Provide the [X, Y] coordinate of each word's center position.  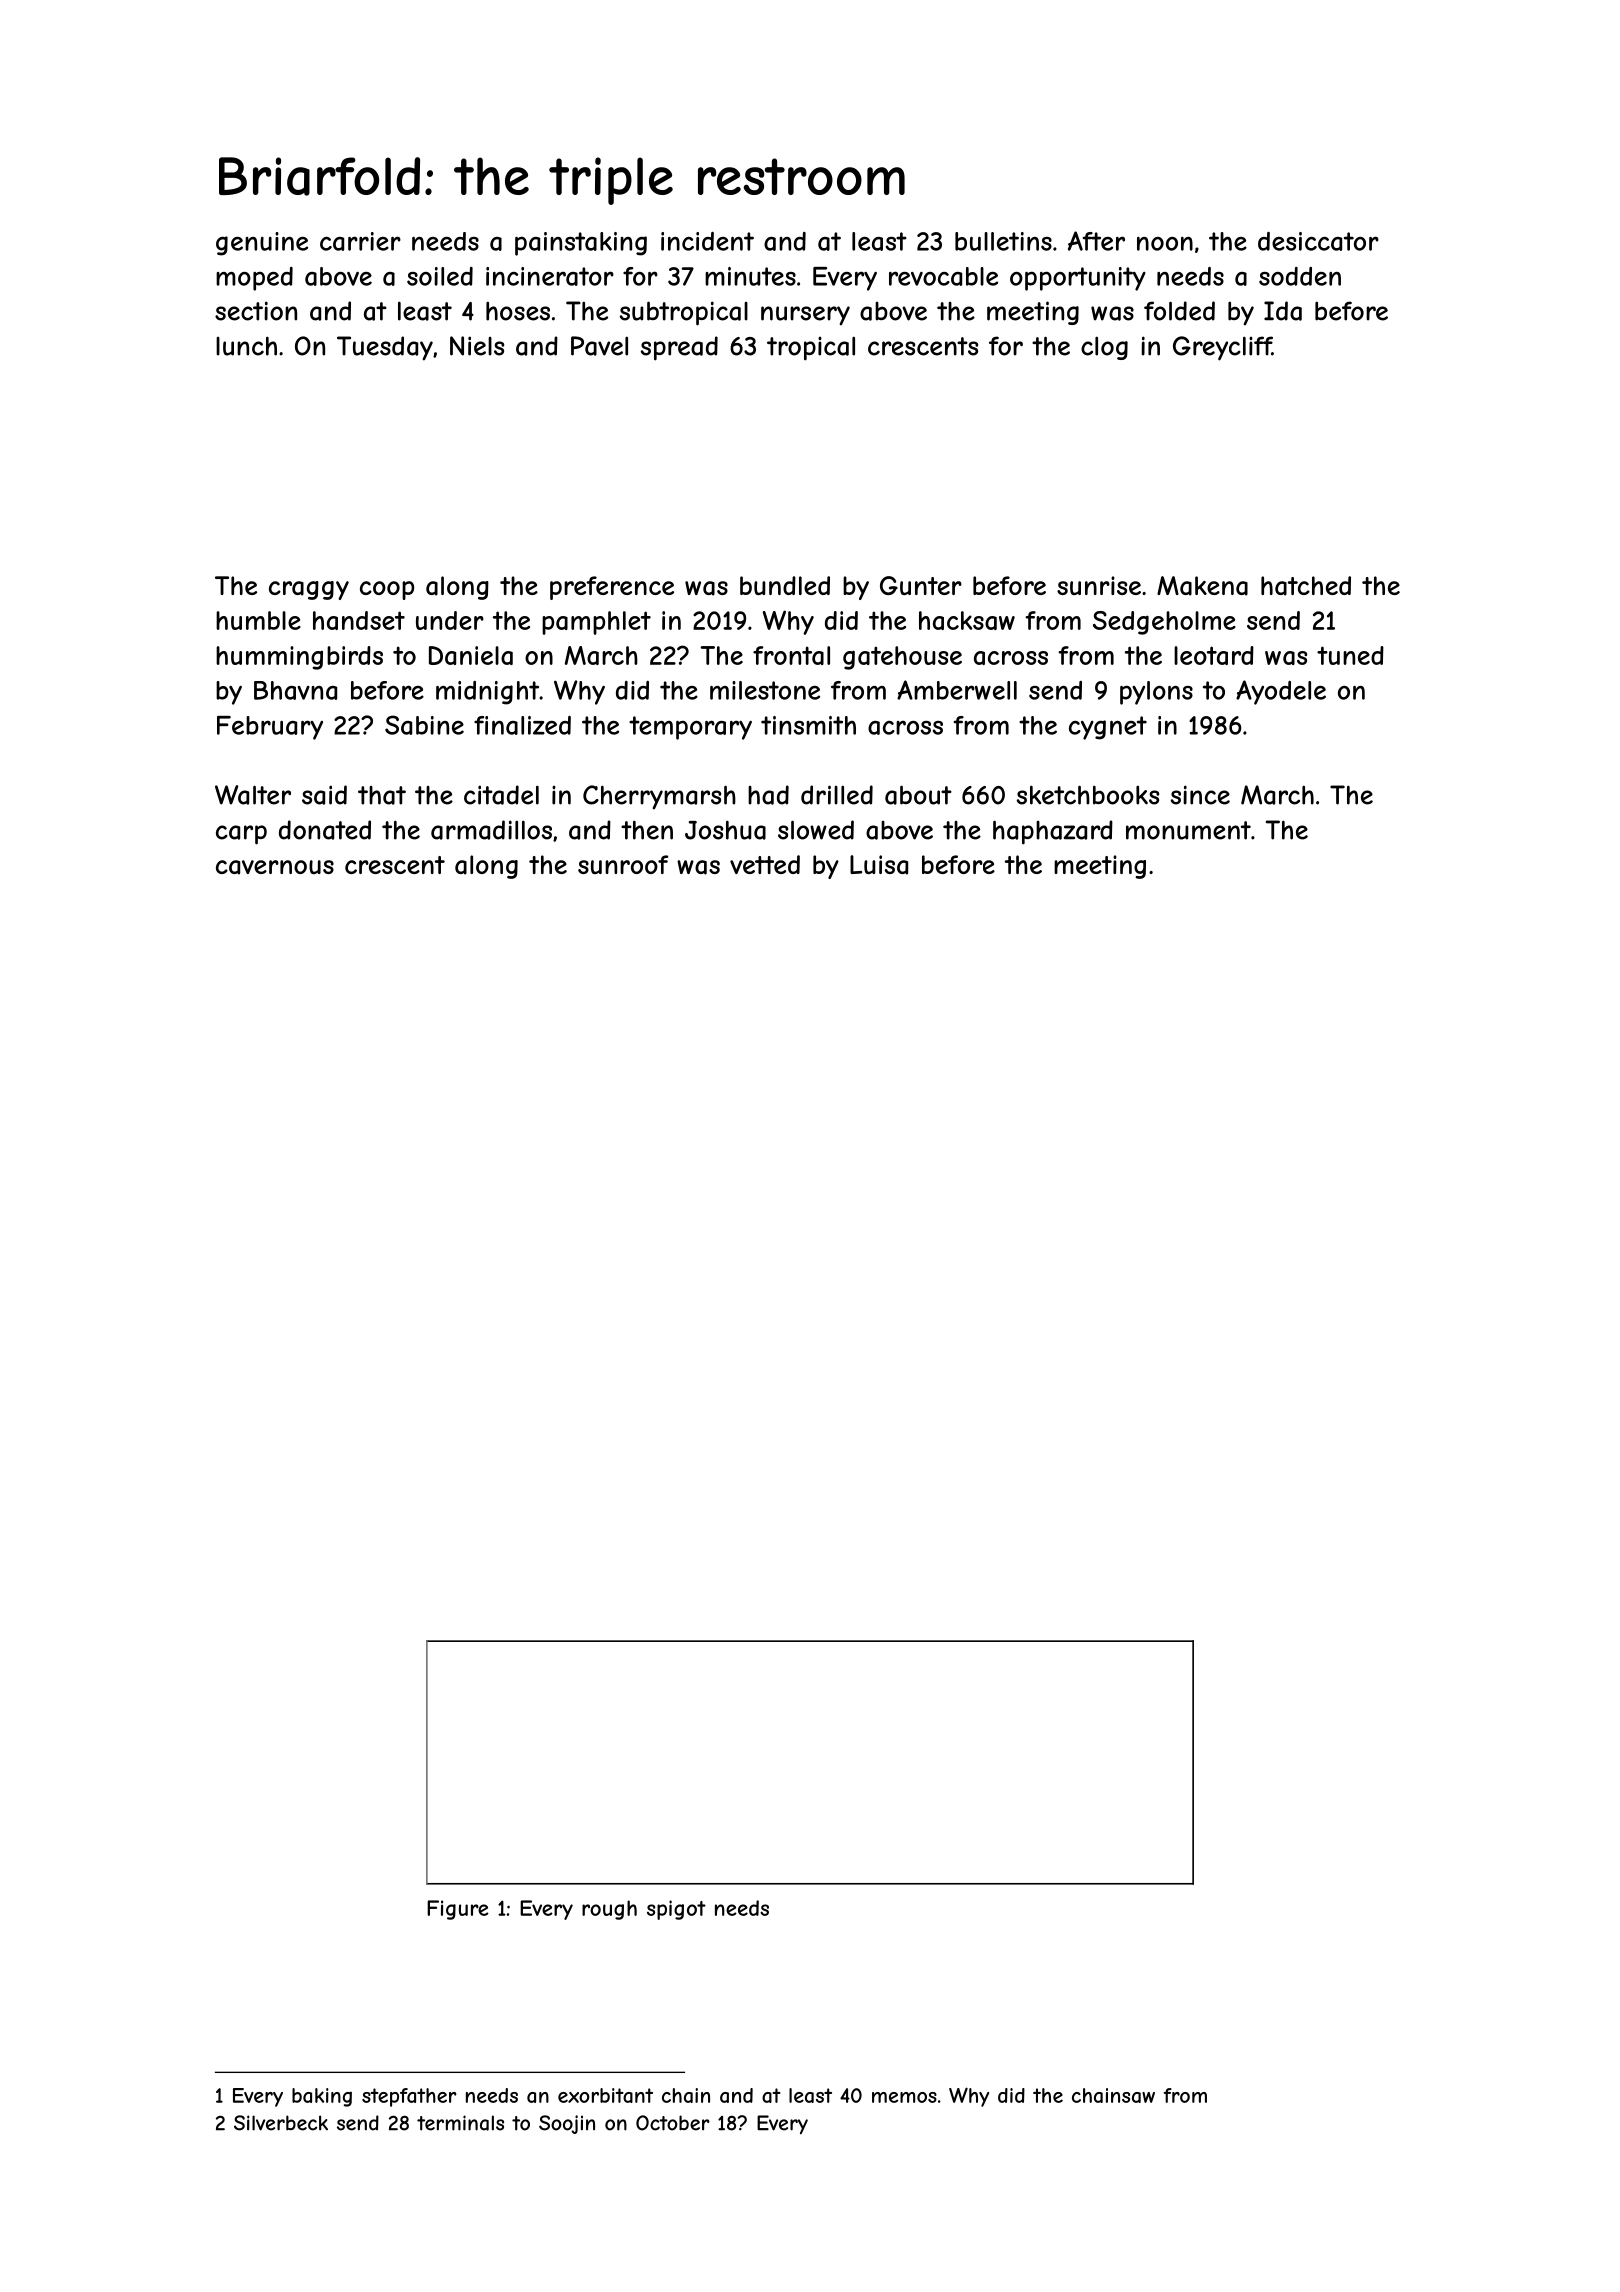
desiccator [1318, 241]
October [673, 2123]
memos [904, 2097]
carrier [360, 241]
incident [707, 241]
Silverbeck [281, 2123]
